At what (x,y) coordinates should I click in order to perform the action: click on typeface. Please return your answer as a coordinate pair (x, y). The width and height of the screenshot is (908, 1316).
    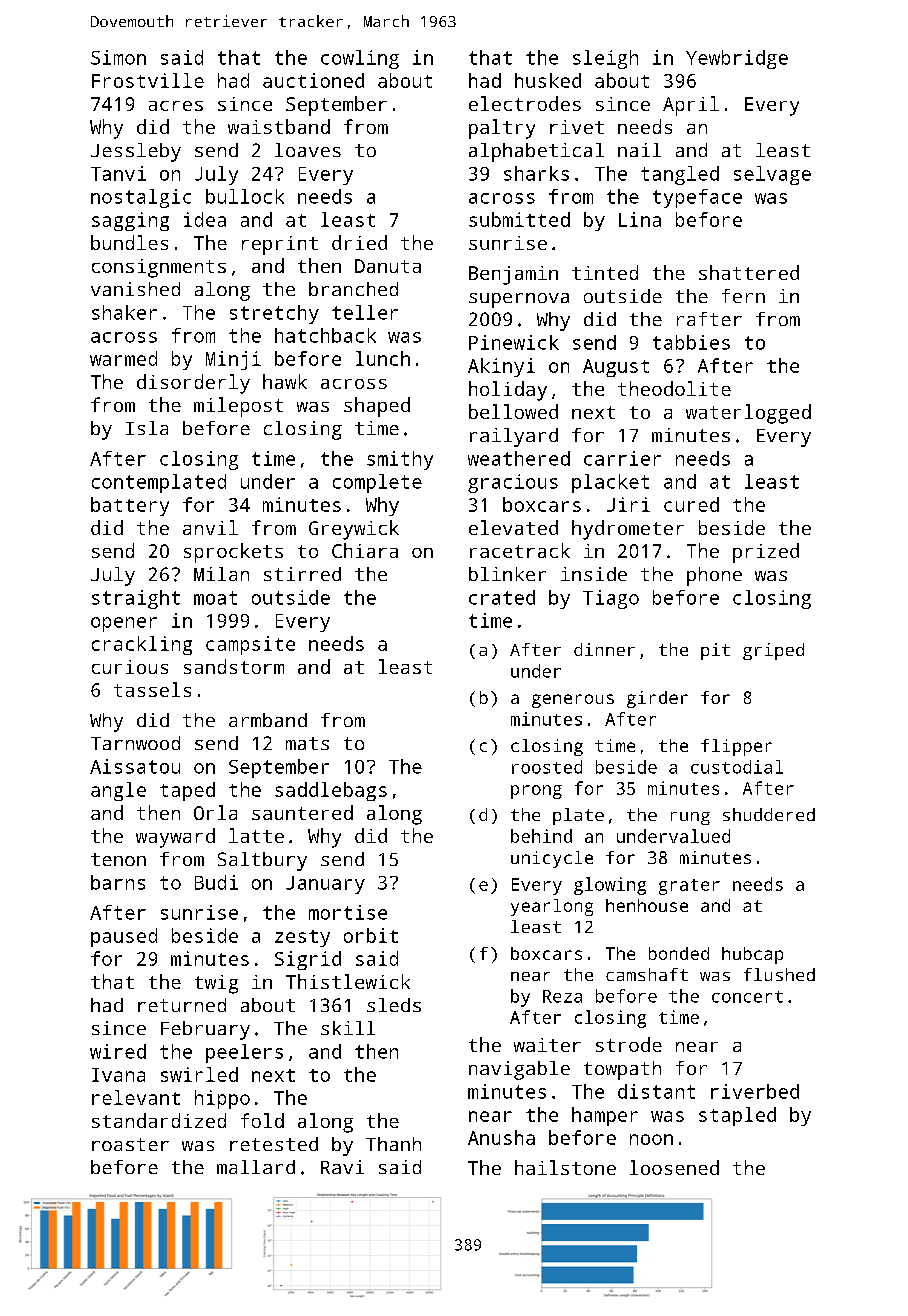
    Looking at the image, I should click on (697, 198).
